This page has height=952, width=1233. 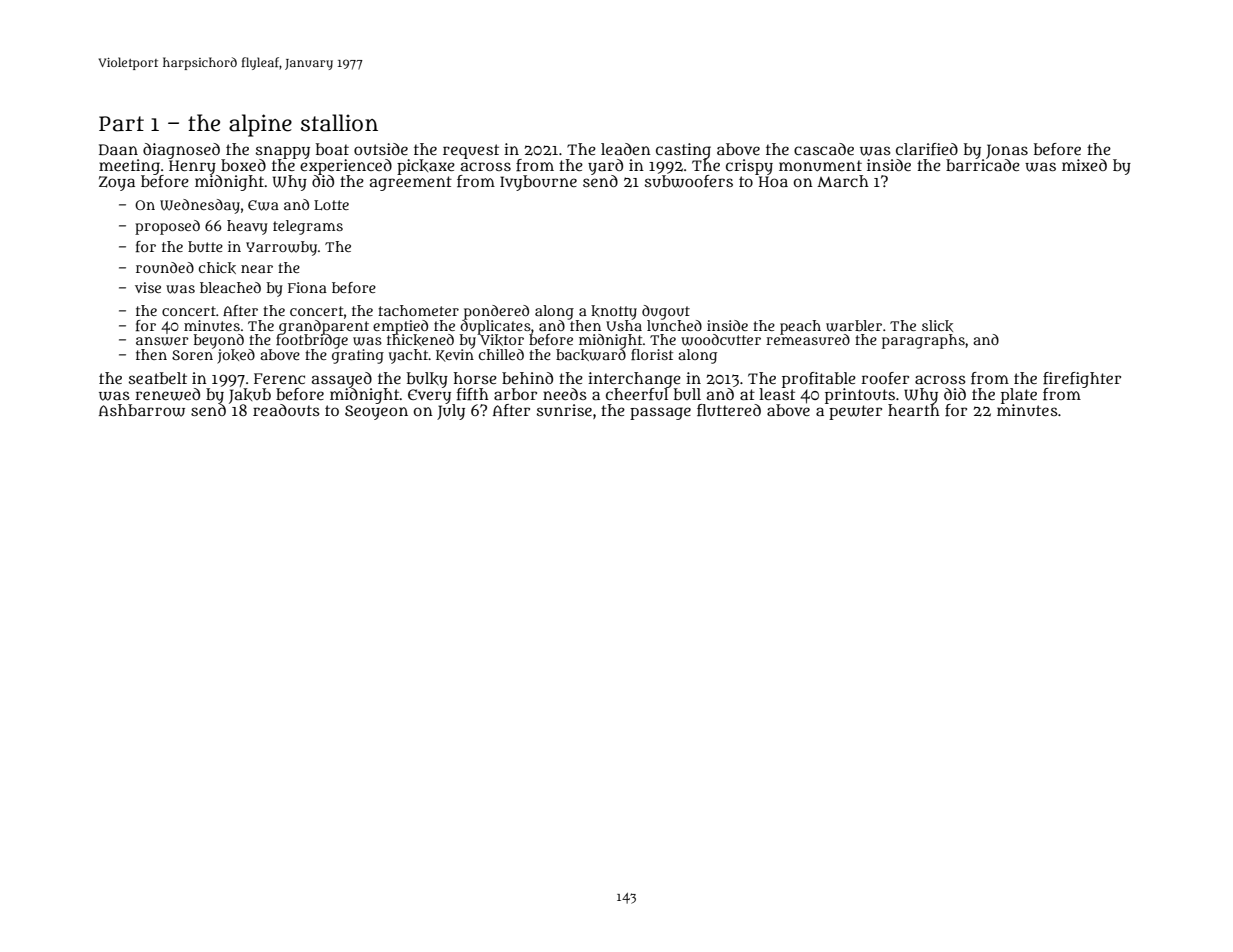 I want to click on proposed, so click(x=167, y=227).
